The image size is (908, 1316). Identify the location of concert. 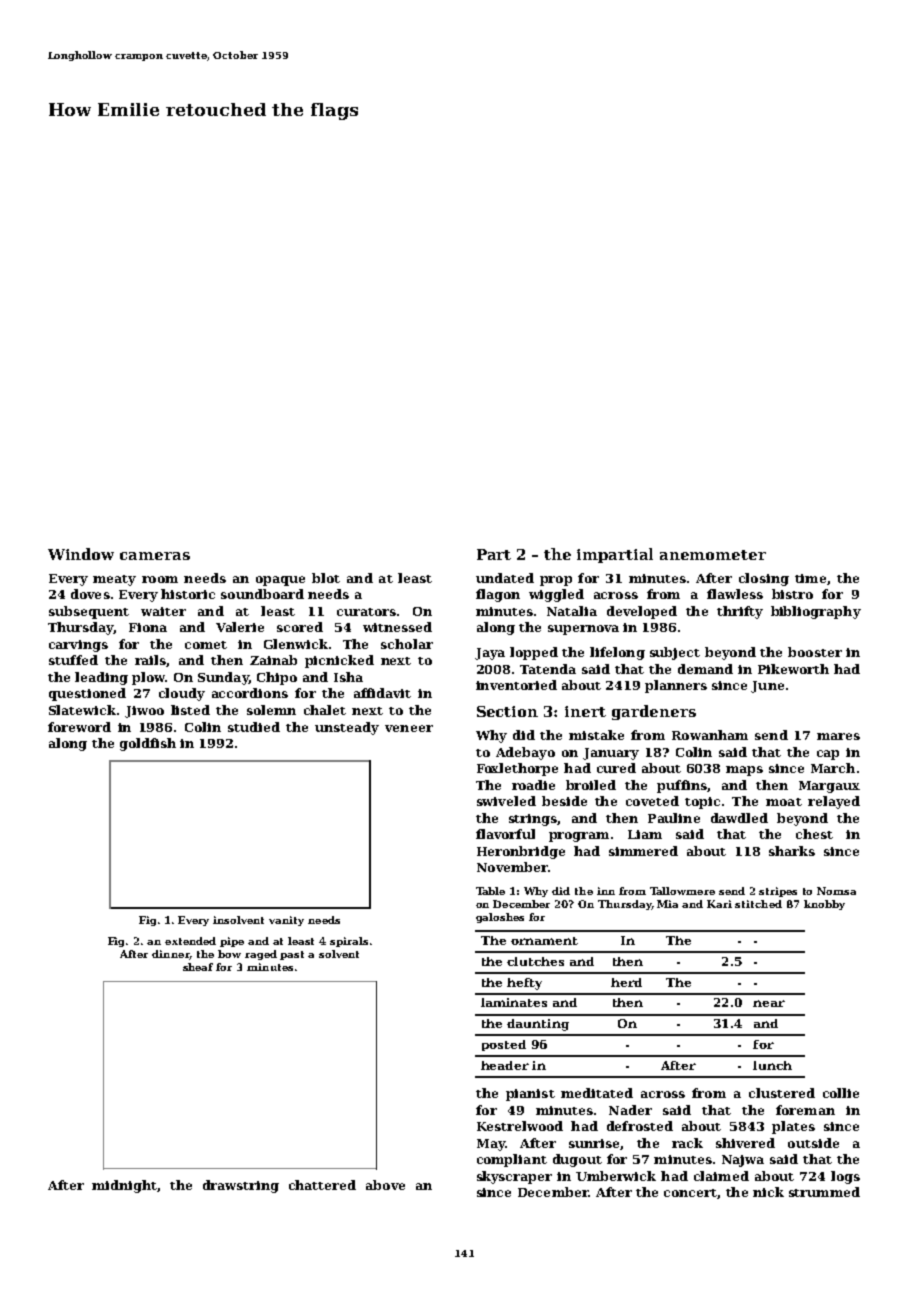
(690, 1193).
